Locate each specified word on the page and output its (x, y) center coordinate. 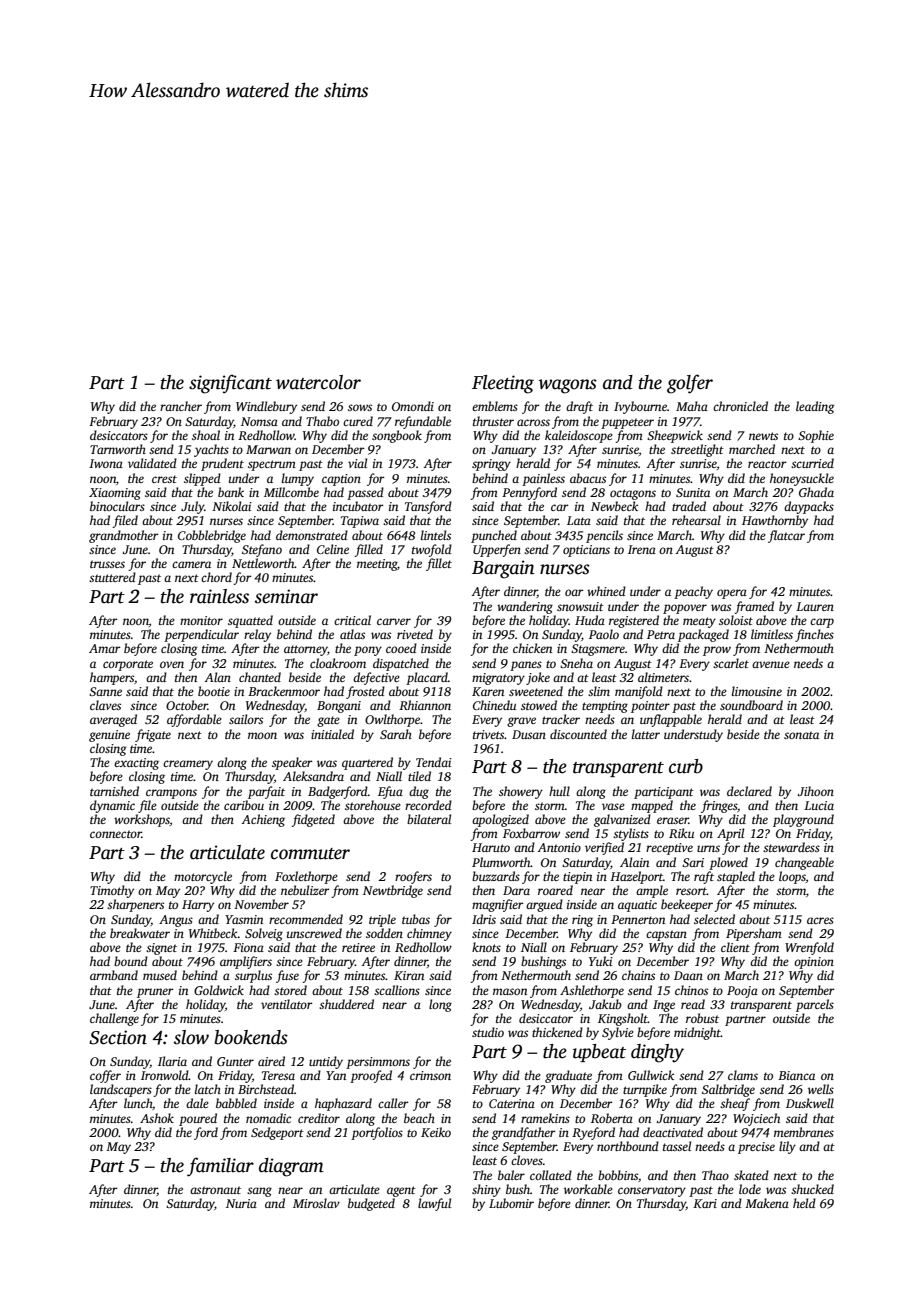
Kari (705, 1203)
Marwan (268, 449)
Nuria (241, 1203)
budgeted (371, 1204)
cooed (401, 648)
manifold (639, 692)
